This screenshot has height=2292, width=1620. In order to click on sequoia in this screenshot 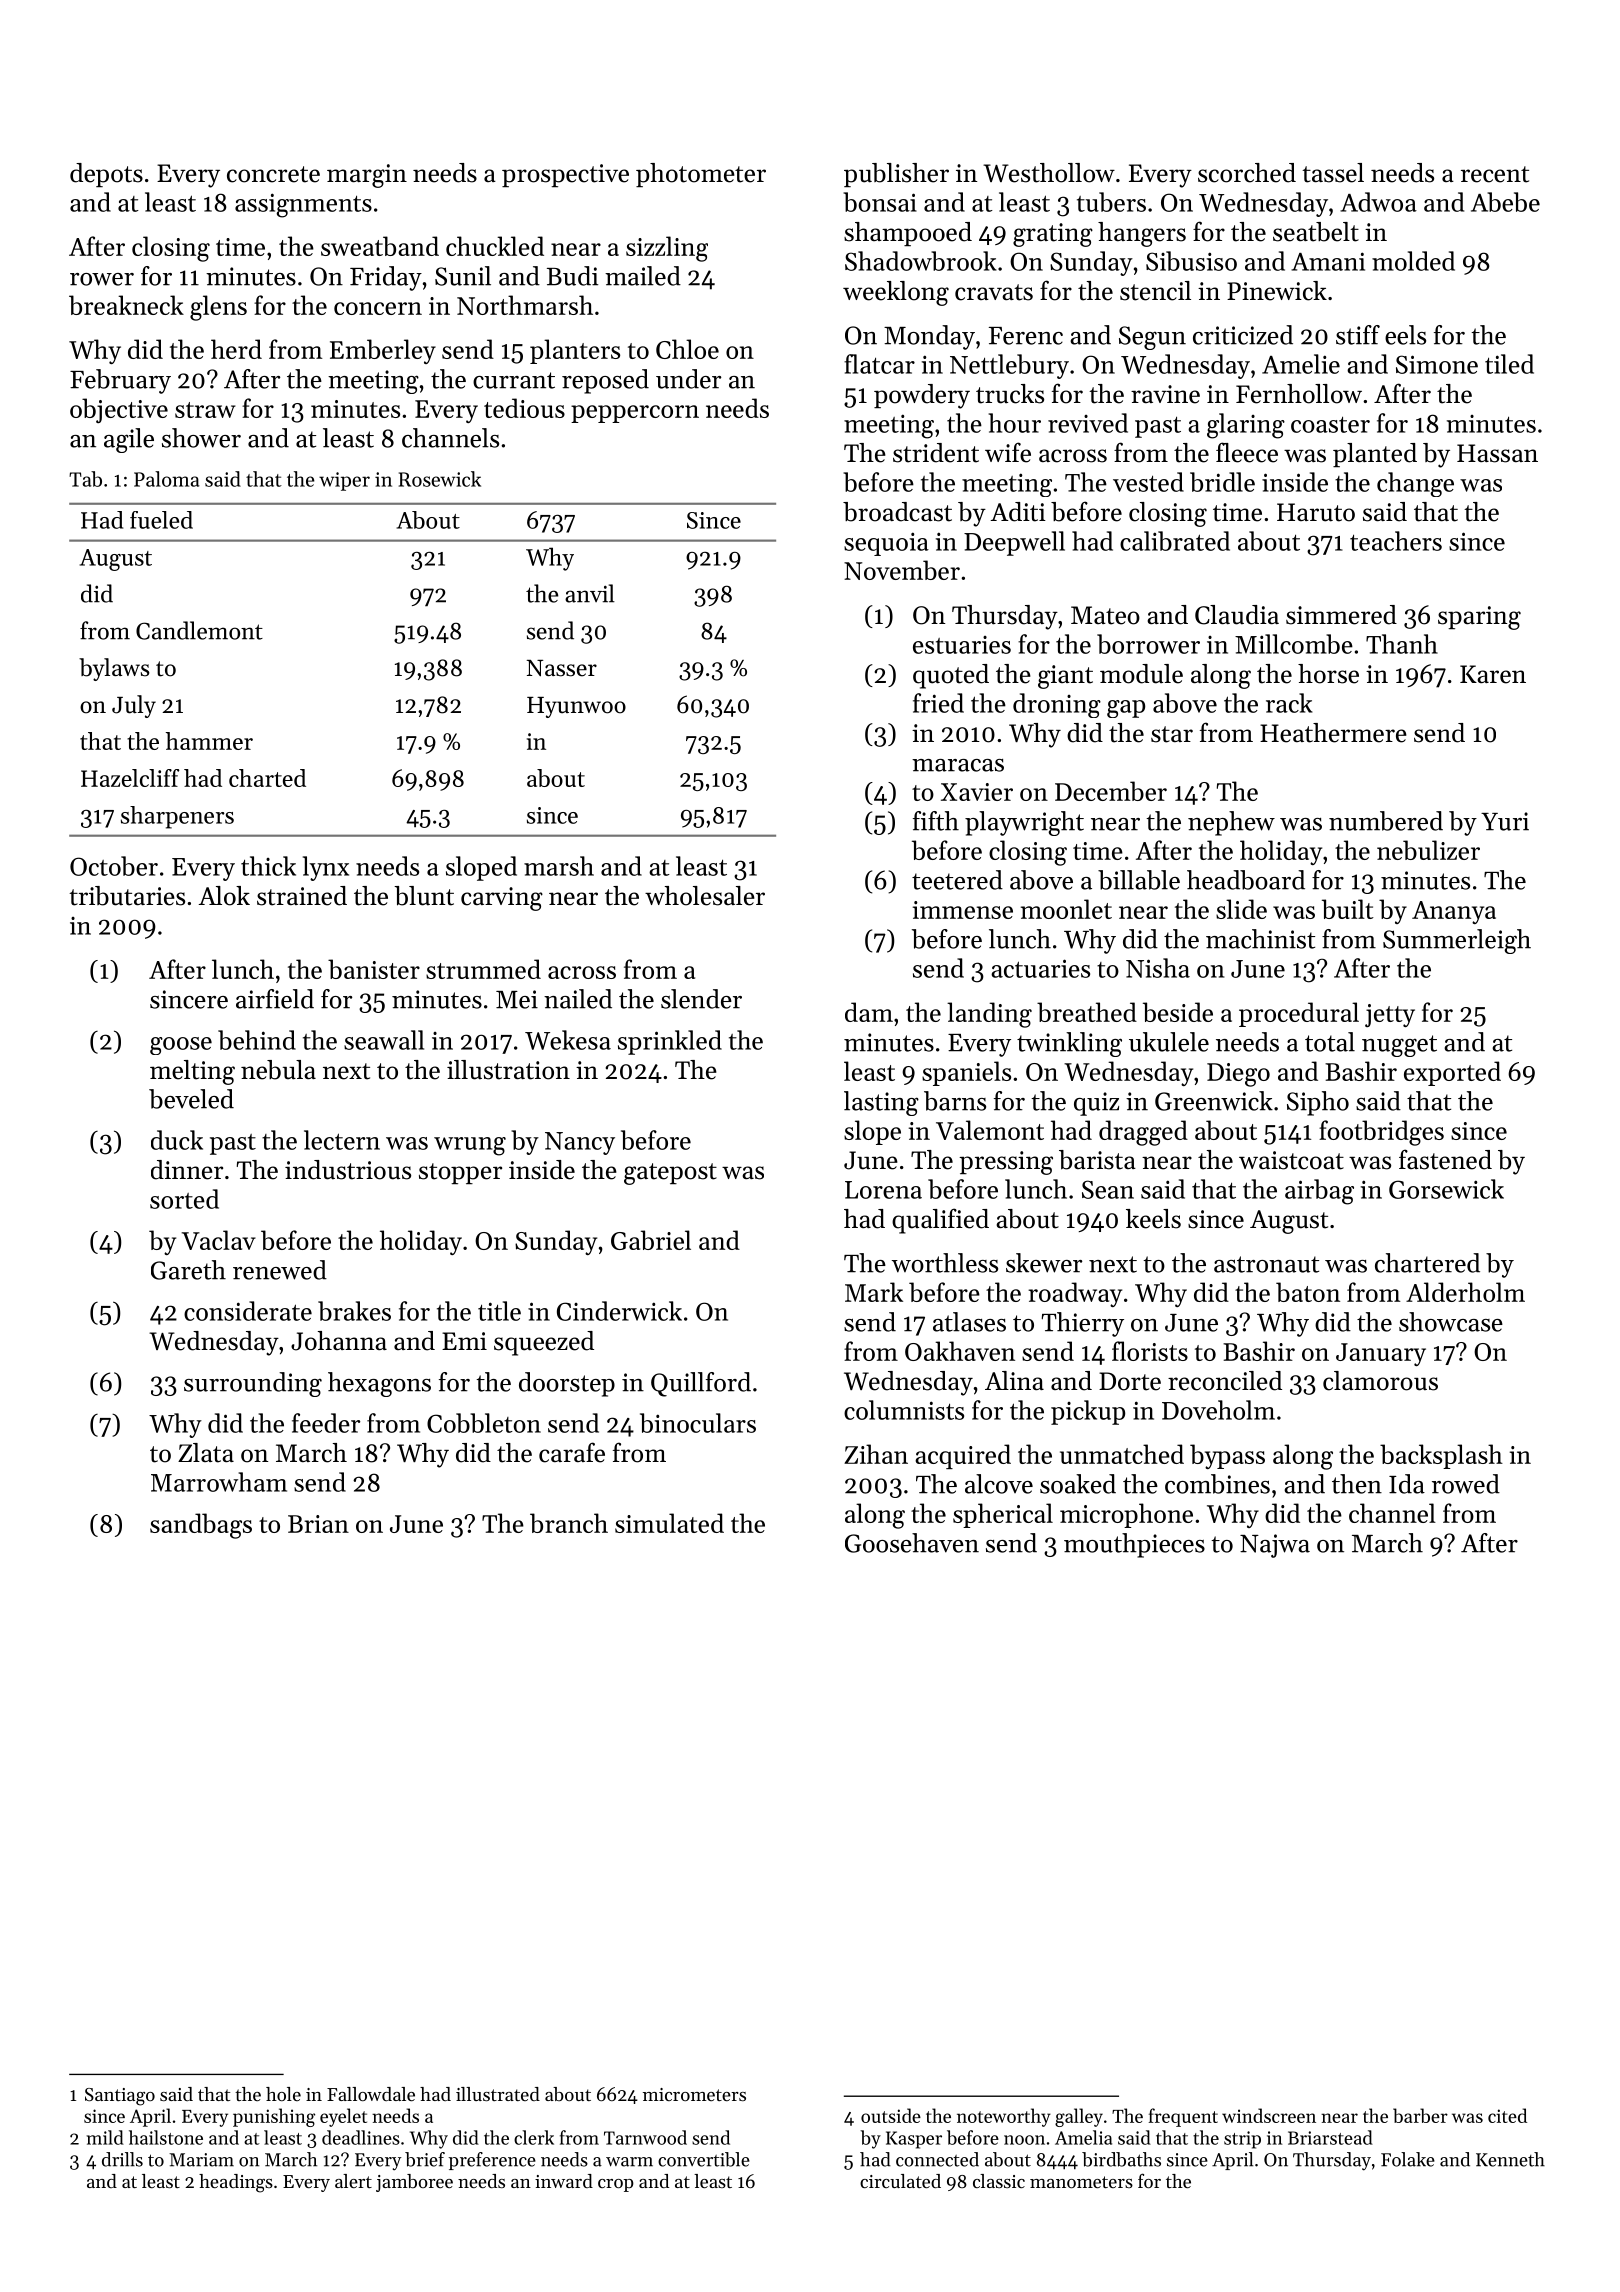, I will do `click(886, 544)`.
